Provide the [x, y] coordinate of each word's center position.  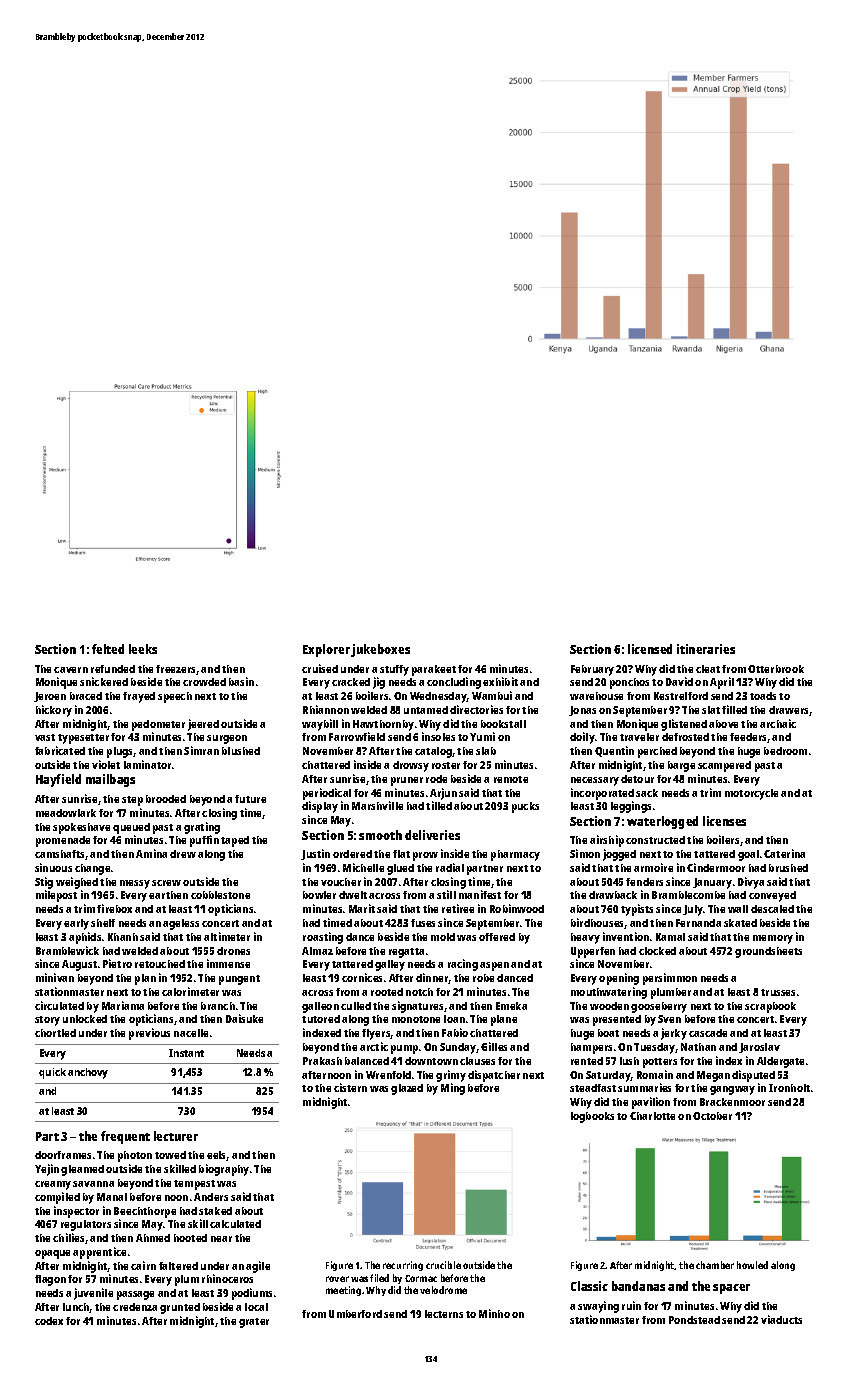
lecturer [176, 1136]
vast [45, 737]
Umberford [355, 1314]
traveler [639, 737]
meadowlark [66, 813]
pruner [407, 781]
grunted [180, 1308]
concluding [454, 683]
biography [224, 1170]
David [679, 681]
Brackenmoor [732, 1102]
